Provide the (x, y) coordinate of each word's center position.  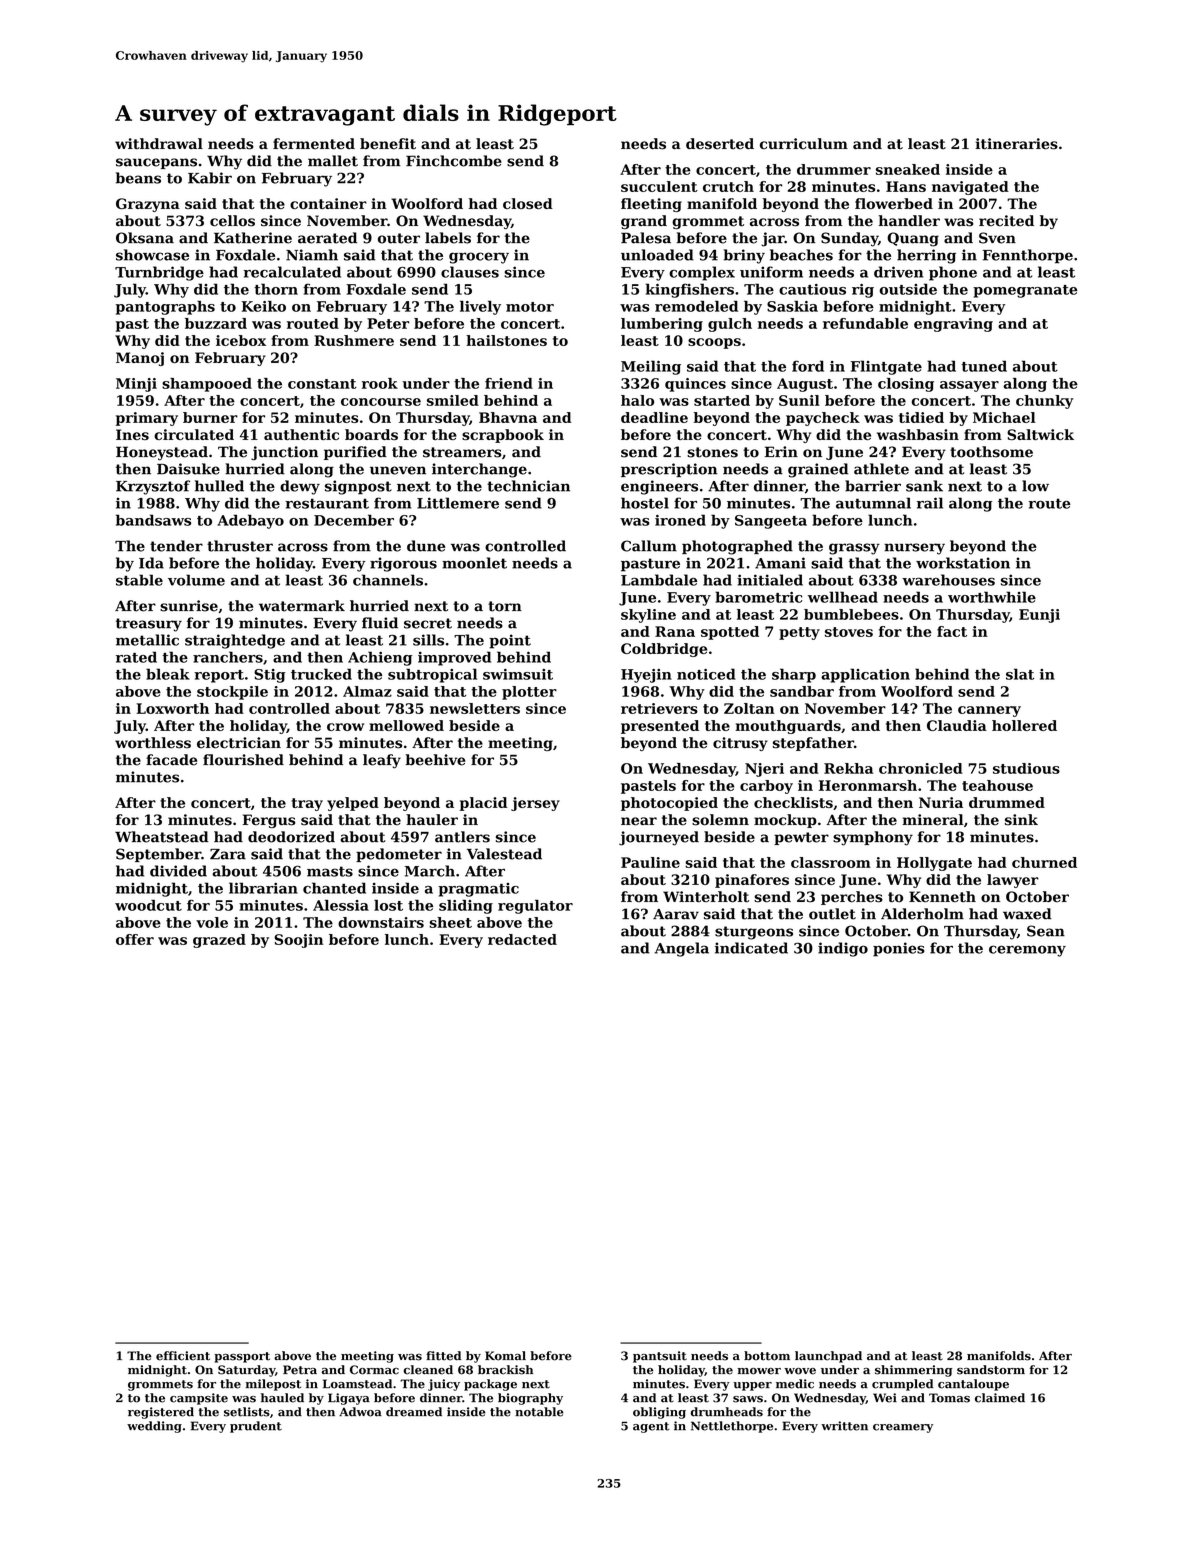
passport (242, 1357)
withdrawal (159, 143)
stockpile (232, 693)
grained (818, 470)
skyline (648, 616)
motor (530, 307)
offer (135, 939)
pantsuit (660, 1357)
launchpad (828, 1357)
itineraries (1016, 144)
